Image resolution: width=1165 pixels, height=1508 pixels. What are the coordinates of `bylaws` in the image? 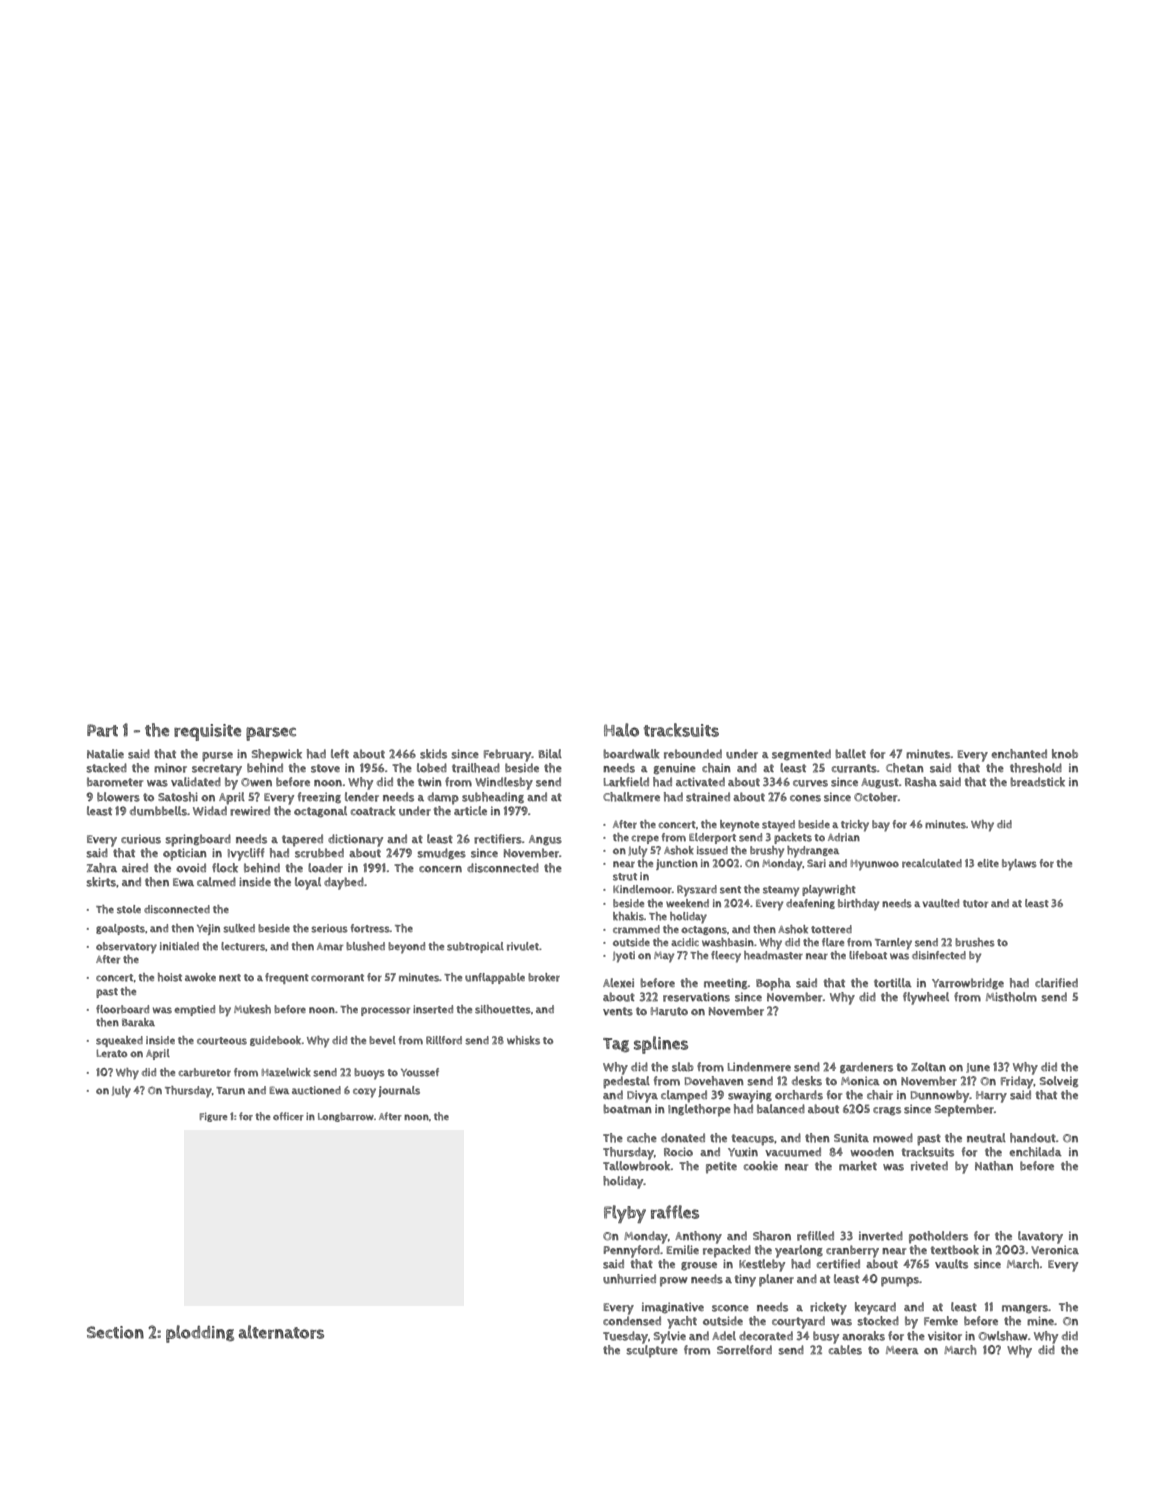 It's located at (1019, 865).
